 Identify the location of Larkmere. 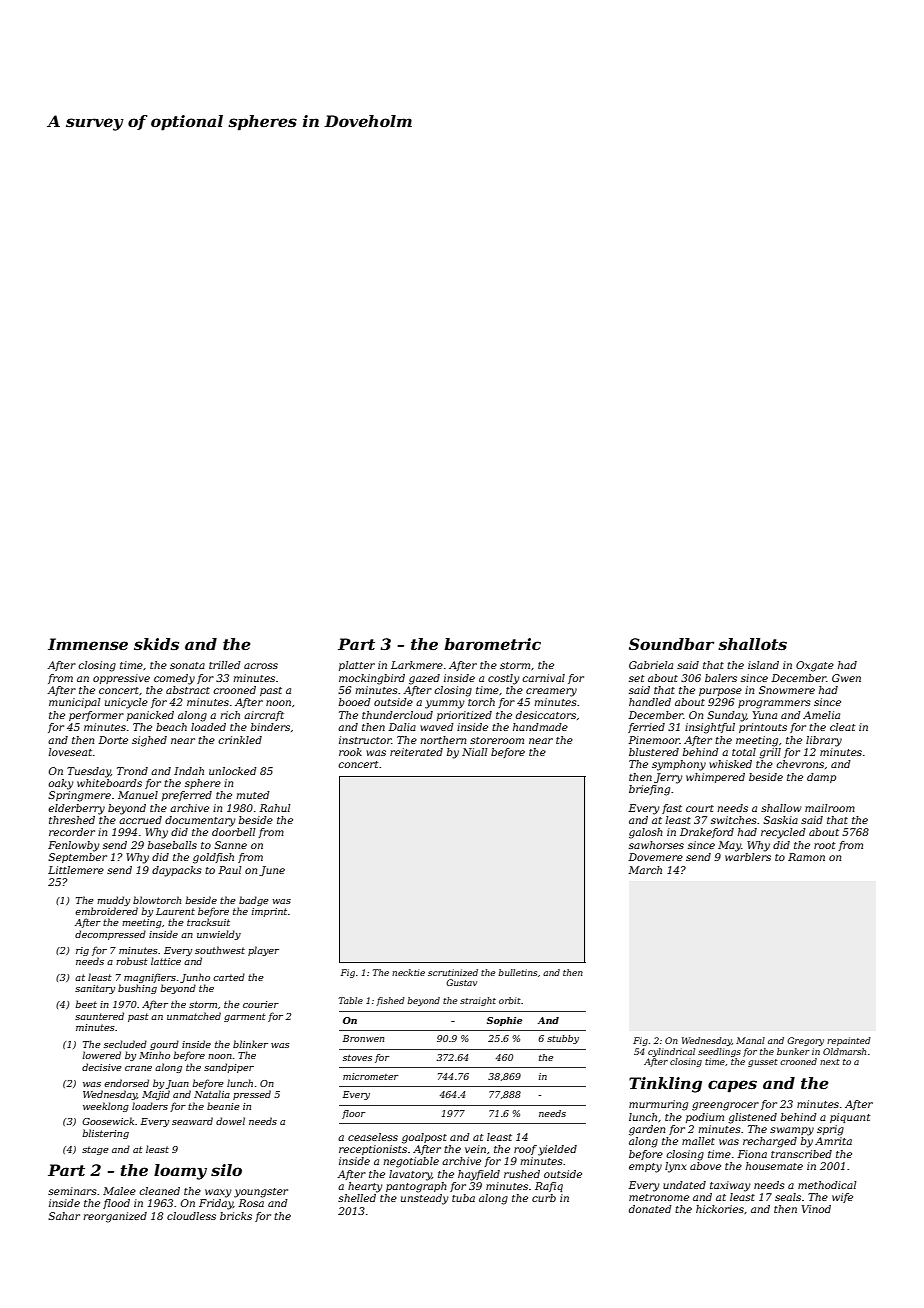
(417, 665).
